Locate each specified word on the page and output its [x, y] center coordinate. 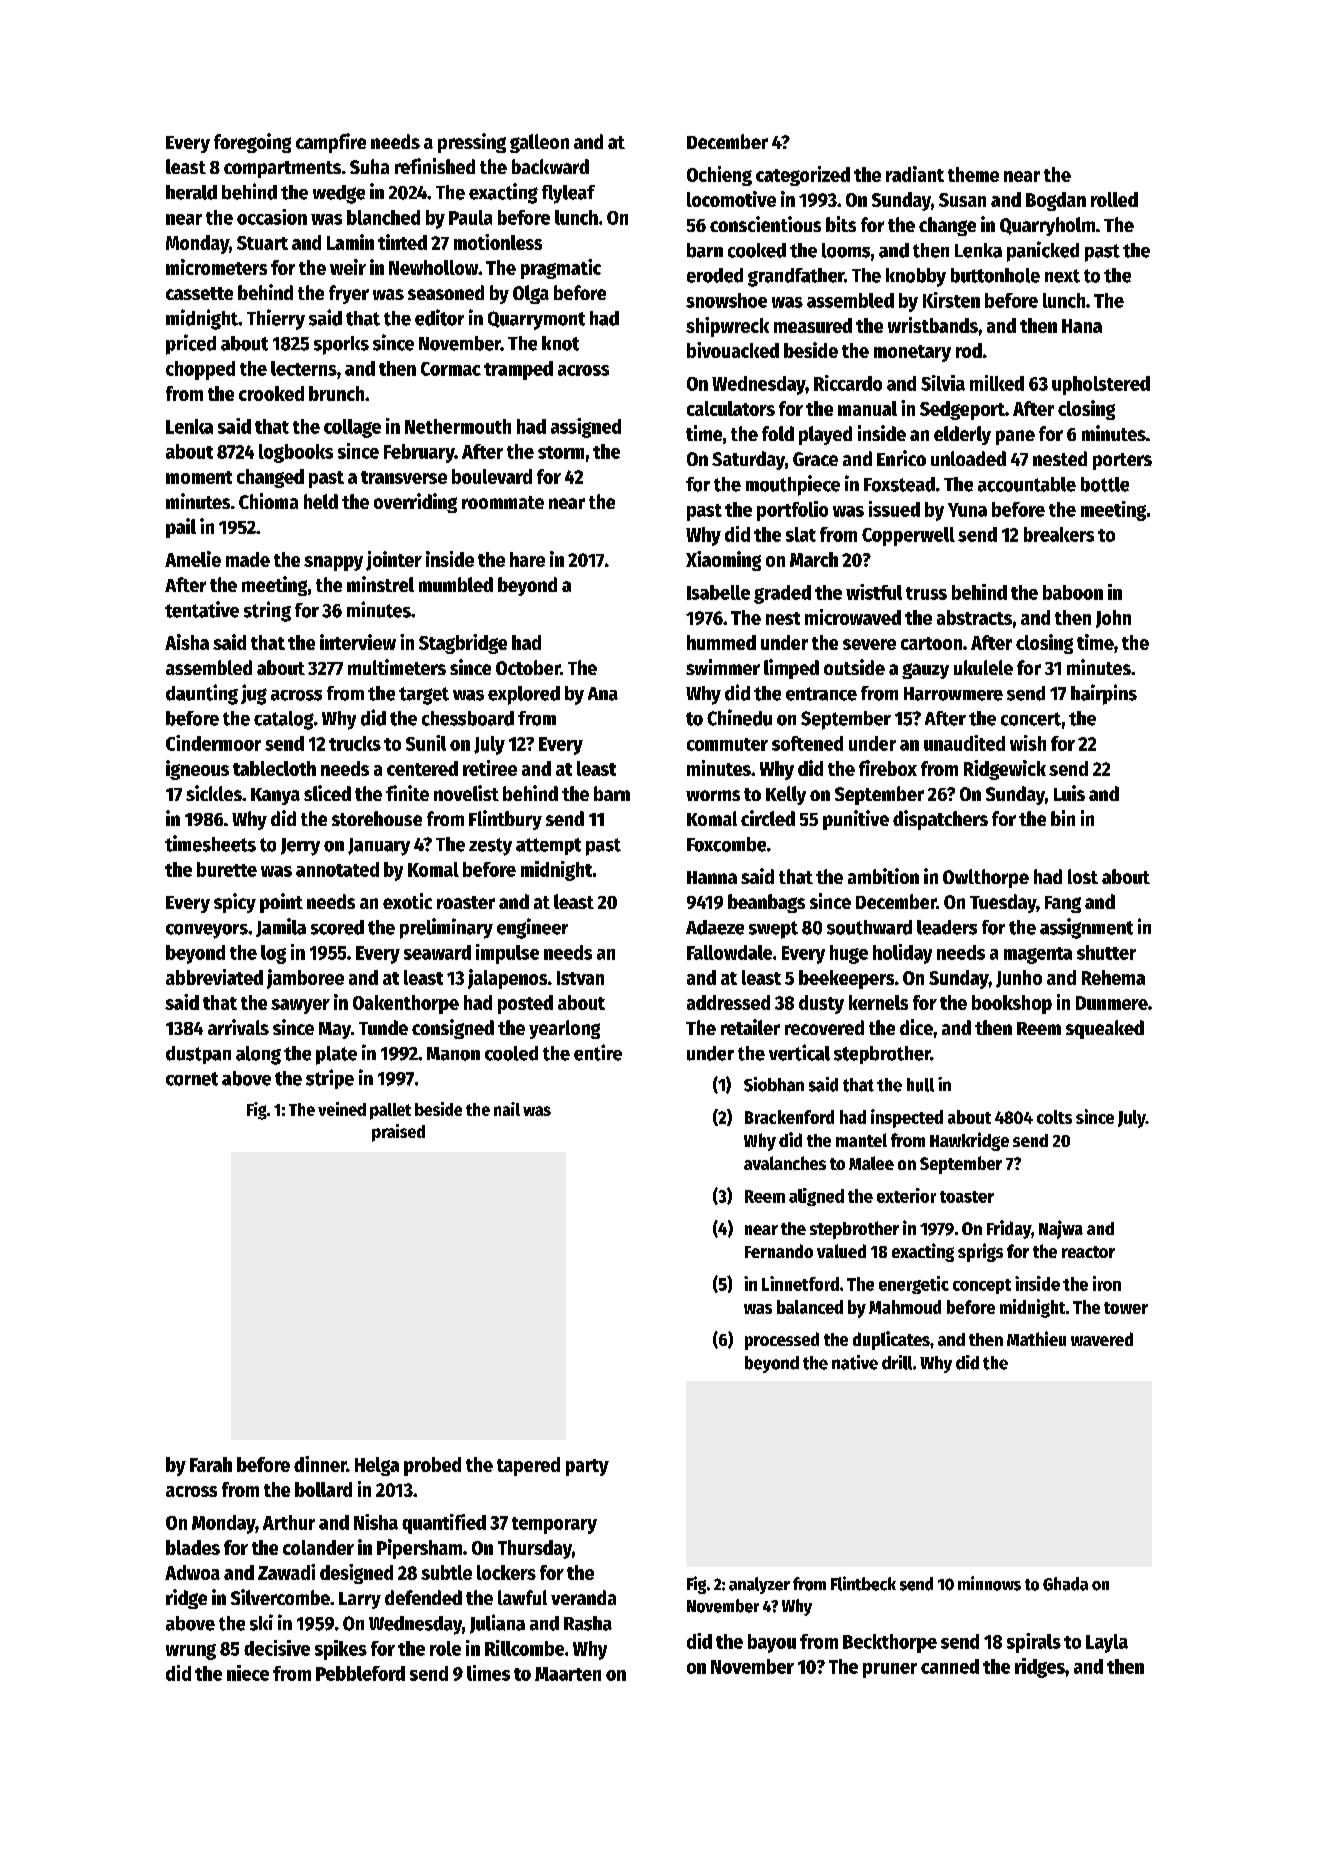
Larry [360, 1600]
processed [782, 1341]
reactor [1088, 1252]
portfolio [792, 511]
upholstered [1101, 385]
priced [191, 344]
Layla [1107, 1643]
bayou [772, 1643]
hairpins [1104, 694]
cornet [192, 1079]
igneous [197, 770]
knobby [916, 277]
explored [524, 695]
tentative [202, 609]
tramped [518, 370]
